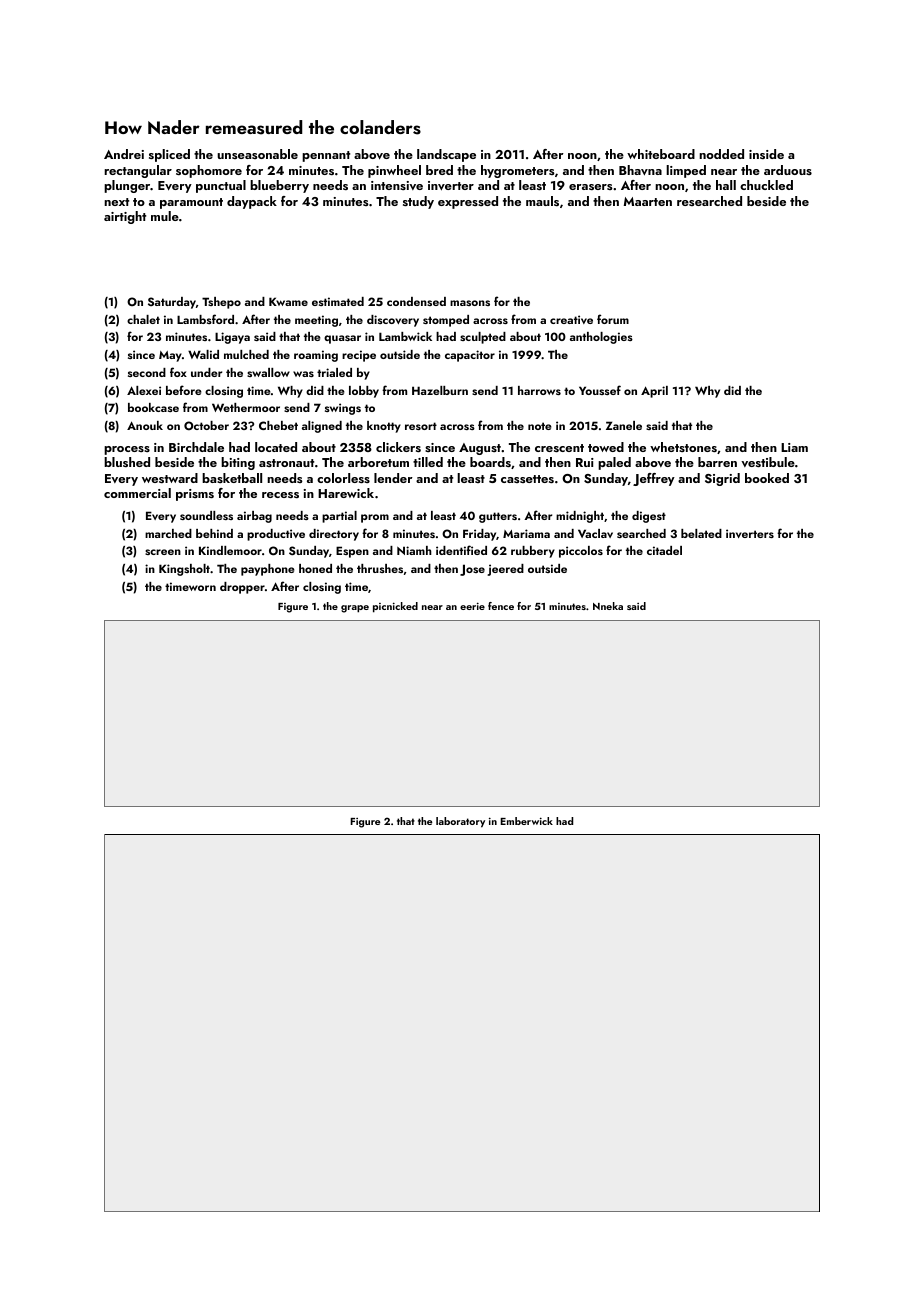 This document has height=1308, width=924. I want to click on hygrometers, so click(518, 171).
